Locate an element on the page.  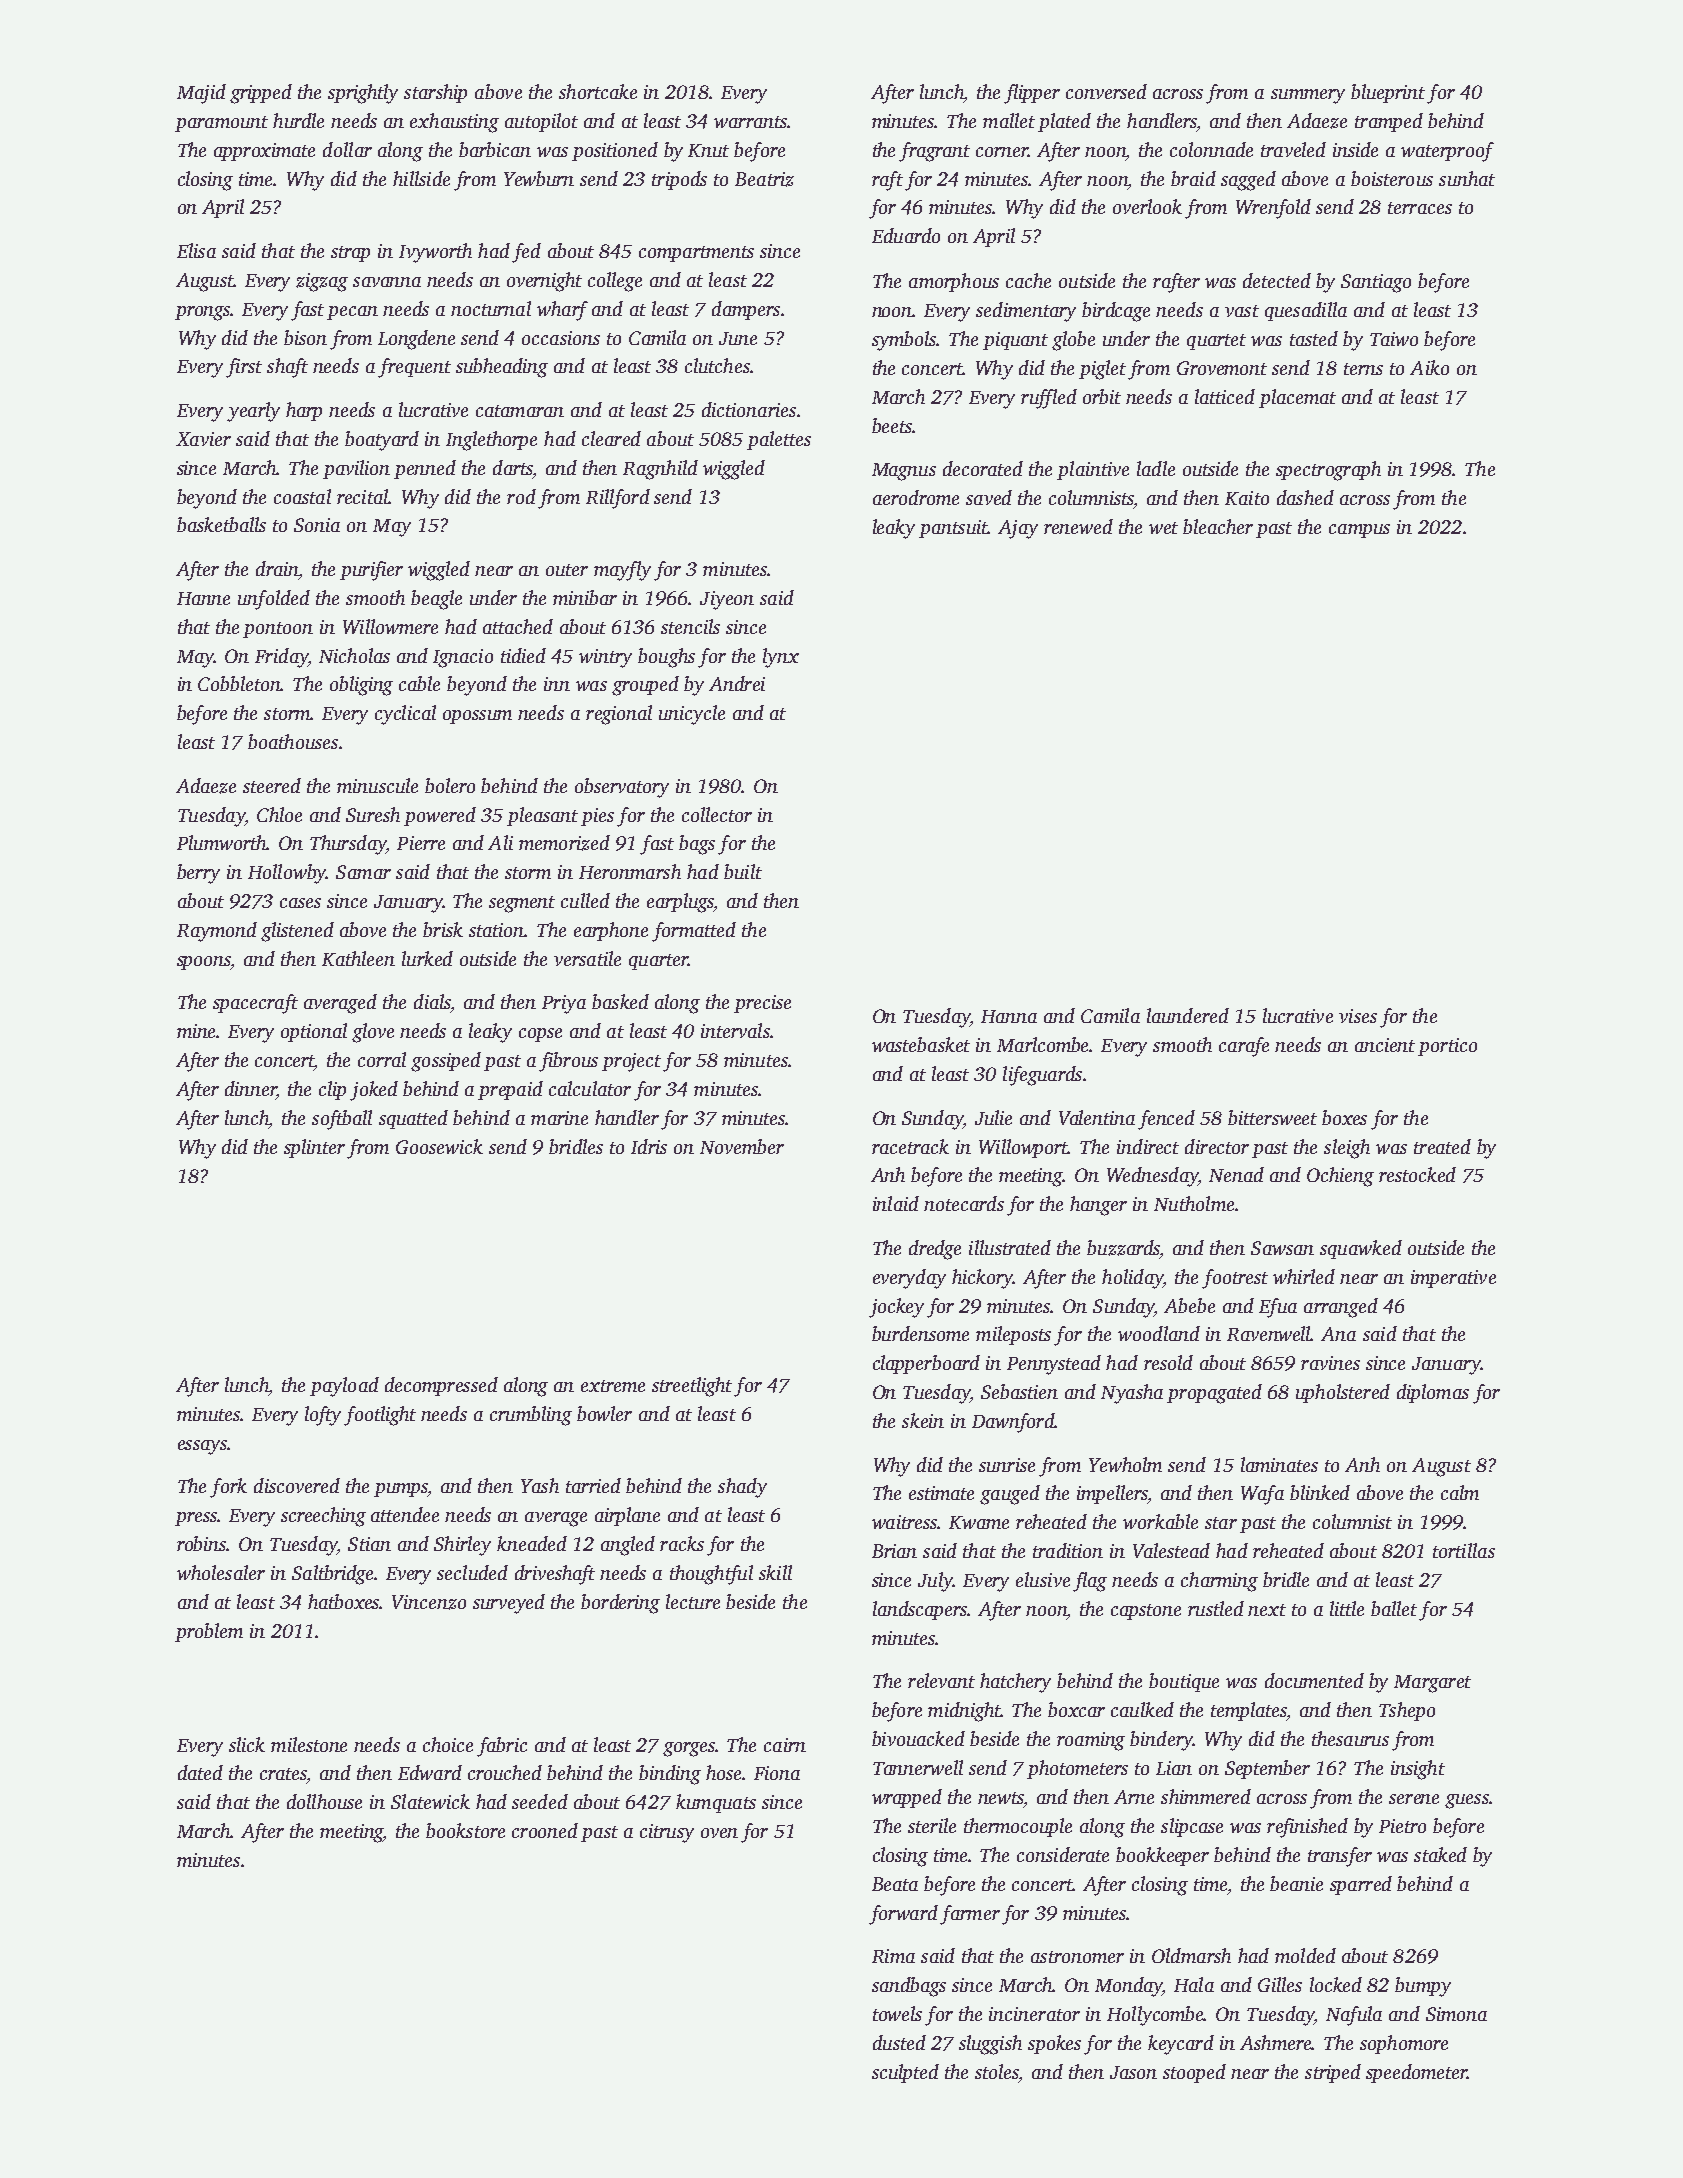
Majid is located at coordinates (201, 94).
